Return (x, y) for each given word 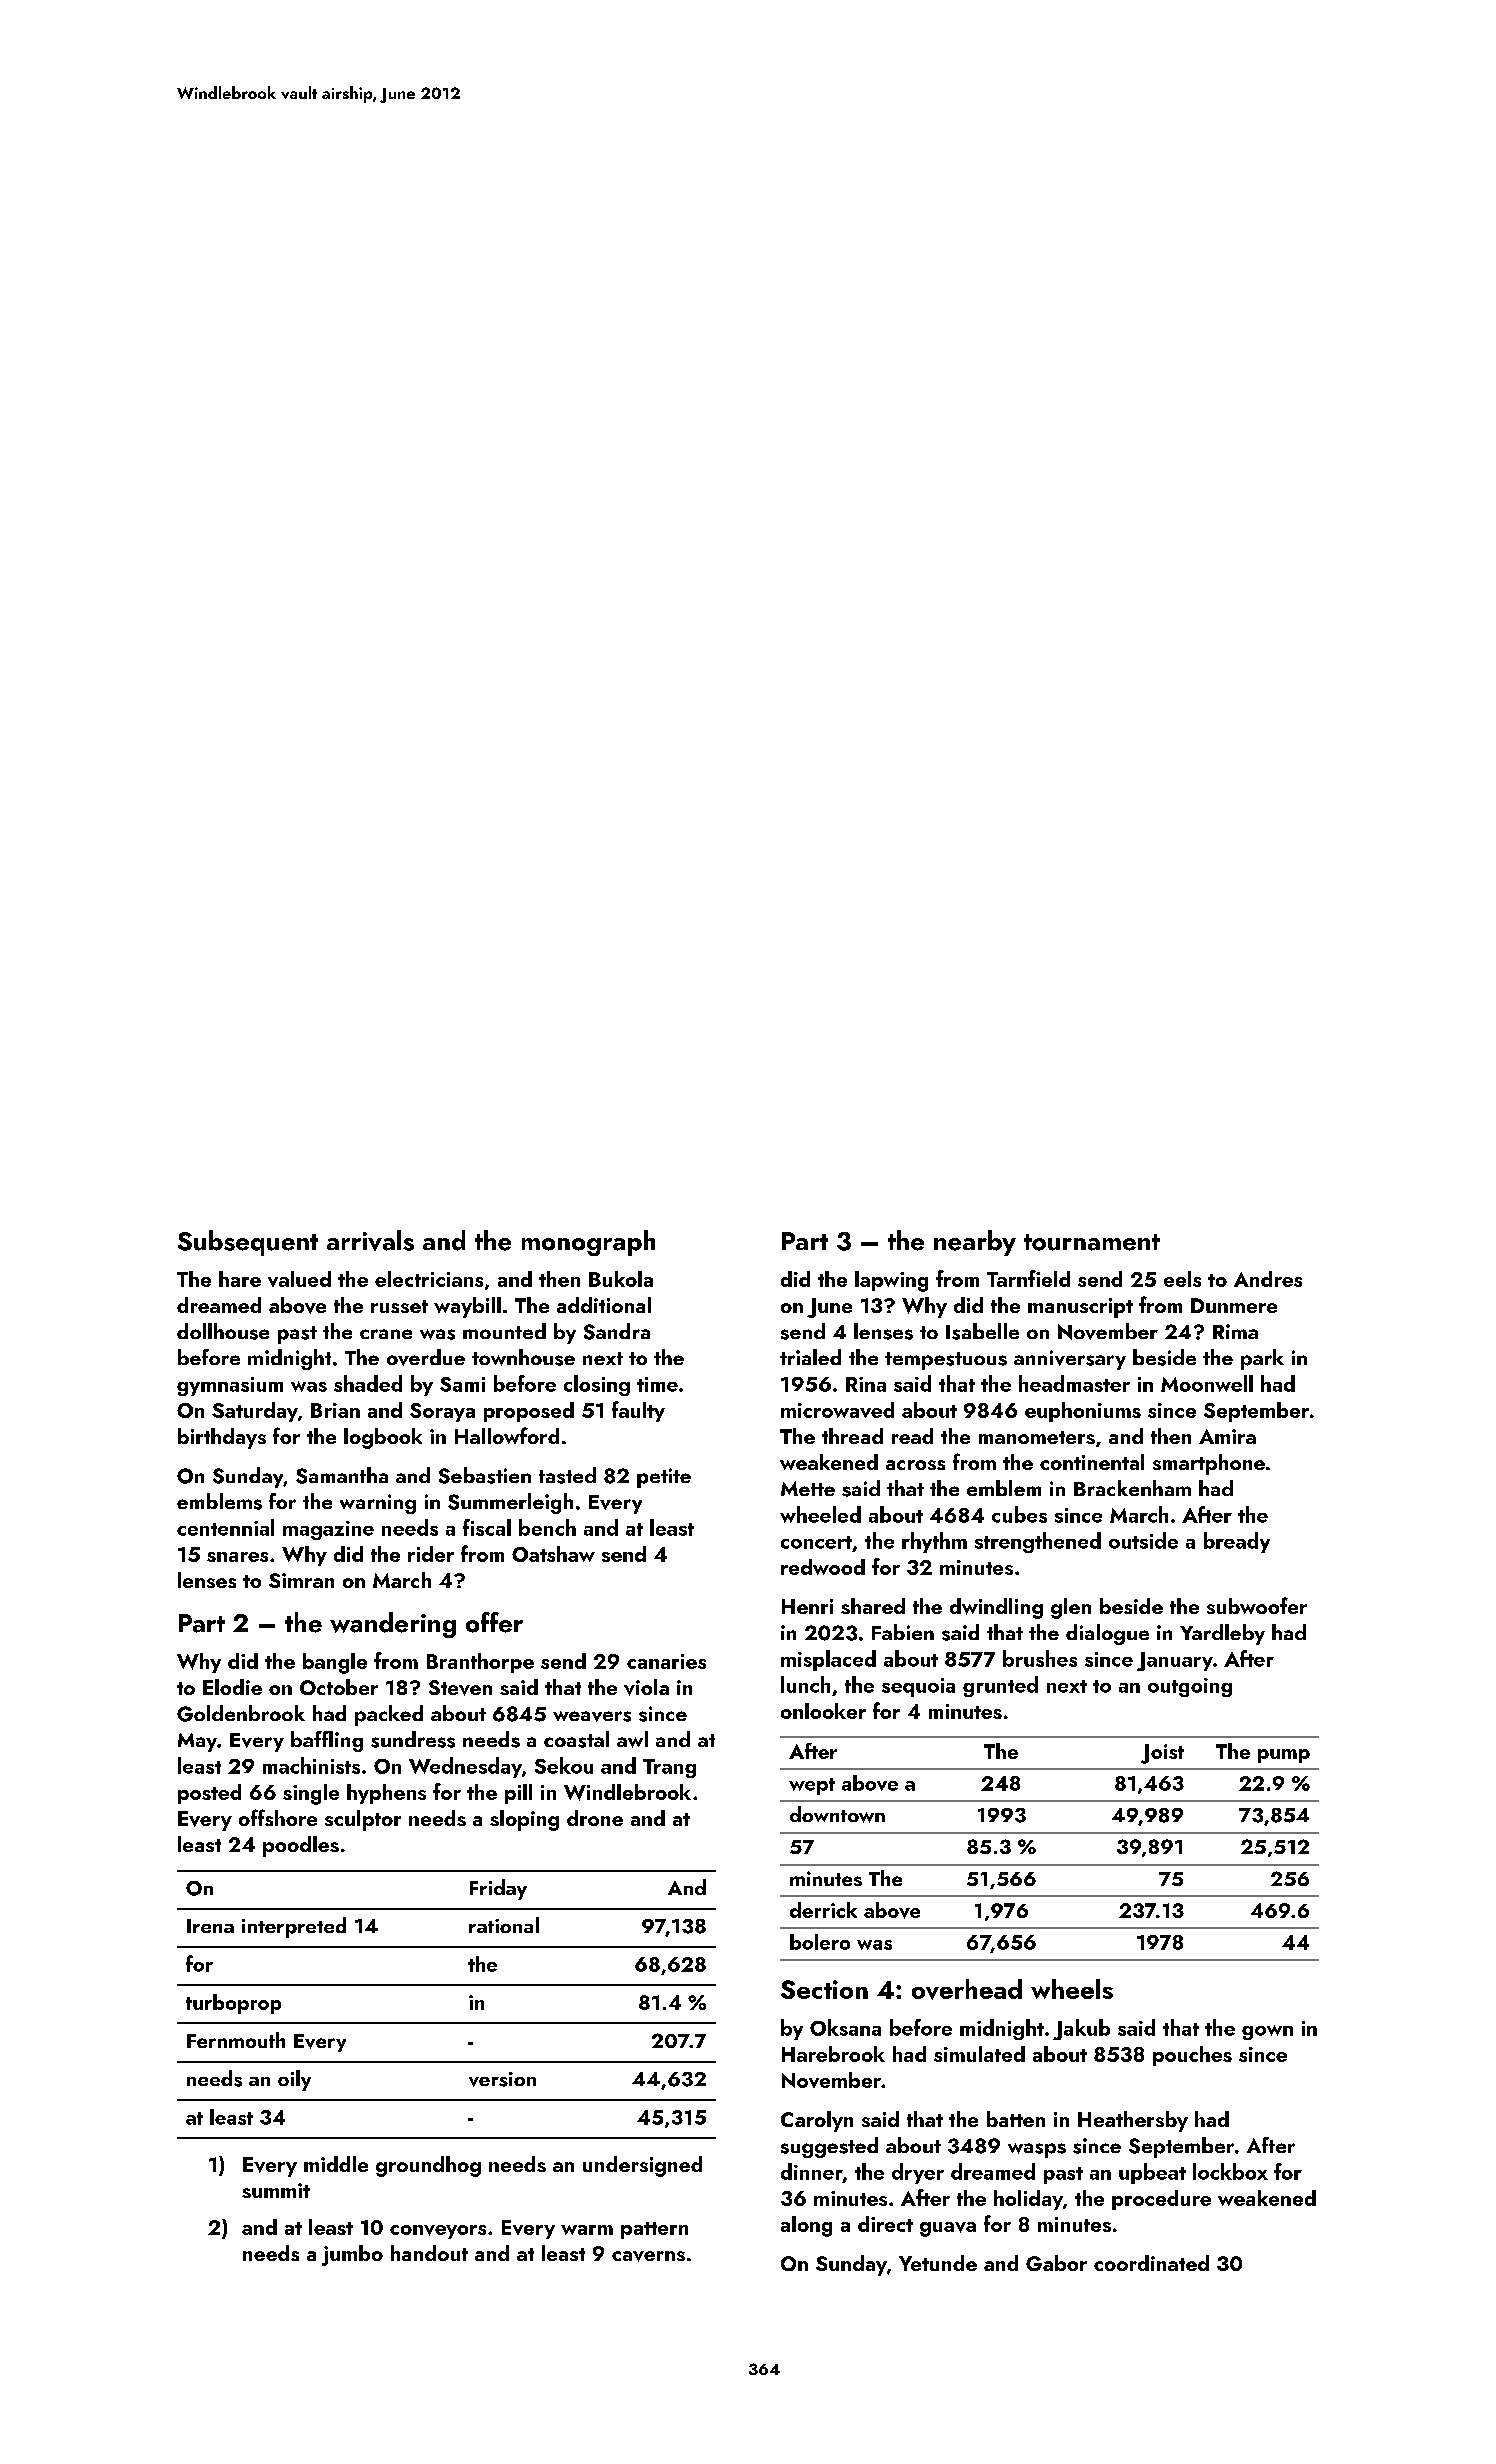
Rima (1235, 1331)
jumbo (352, 2255)
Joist (1162, 1754)
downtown (837, 1814)
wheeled (820, 1514)
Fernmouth (236, 2040)
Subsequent (248, 1243)
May (197, 1742)
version (502, 2079)
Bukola (621, 1279)
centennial (225, 1527)
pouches (1192, 2056)
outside (1143, 1540)
